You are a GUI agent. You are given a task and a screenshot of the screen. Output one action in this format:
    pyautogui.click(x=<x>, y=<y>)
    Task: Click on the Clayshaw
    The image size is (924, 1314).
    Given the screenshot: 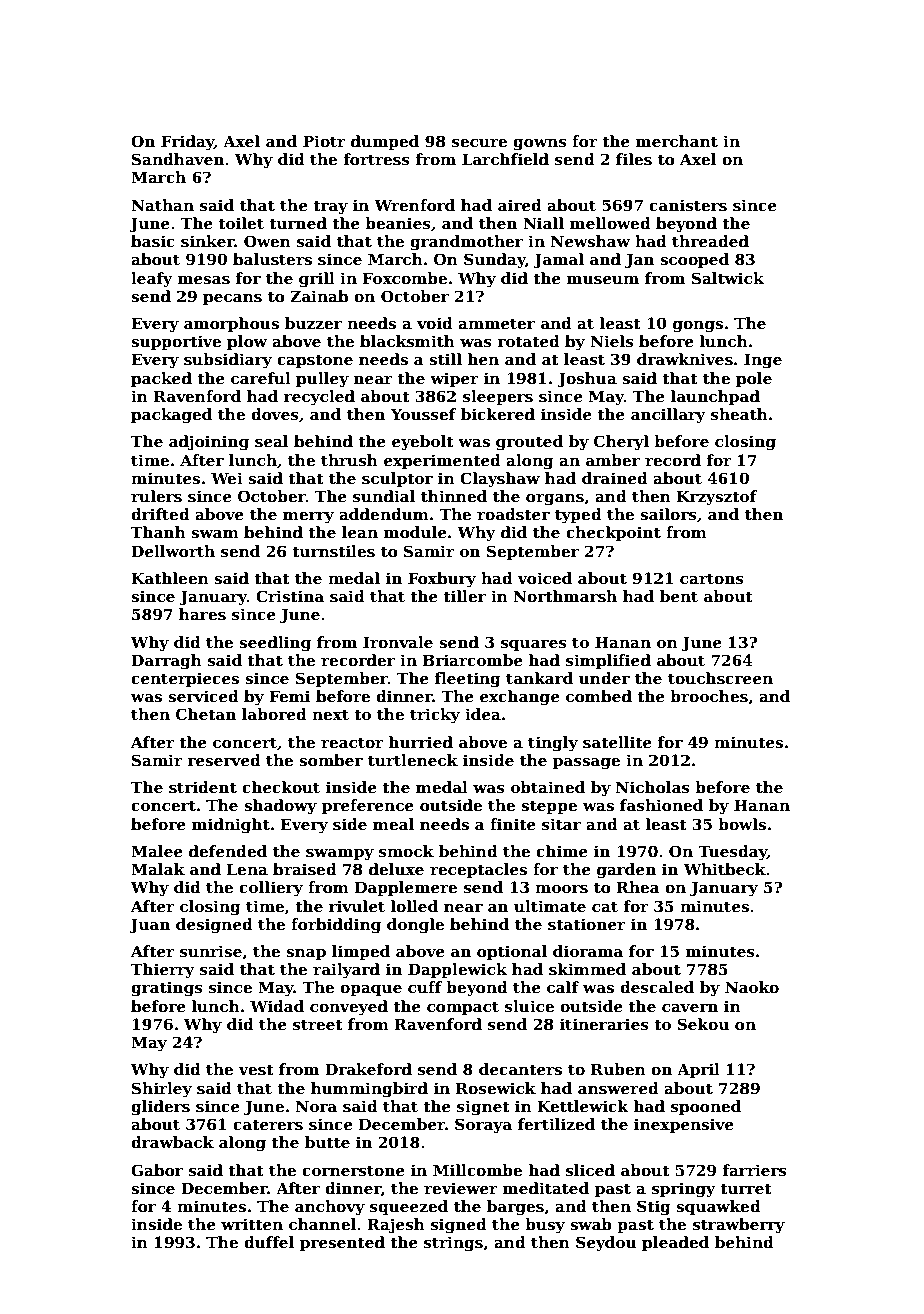 What is the action you would take?
    pyautogui.click(x=500, y=480)
